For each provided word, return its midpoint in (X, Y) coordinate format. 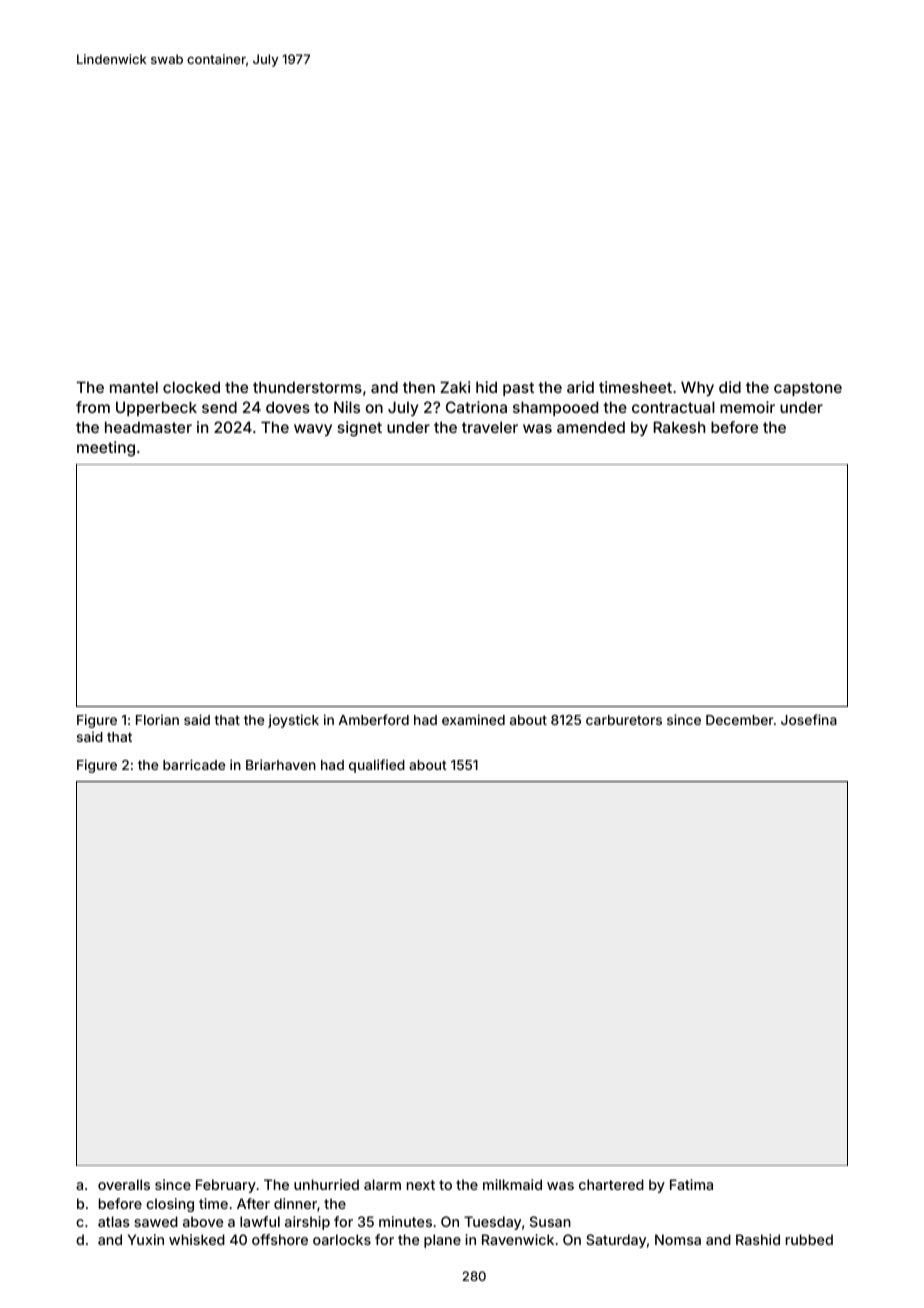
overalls (124, 1184)
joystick (293, 721)
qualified (377, 766)
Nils (347, 407)
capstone (808, 389)
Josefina (809, 719)
